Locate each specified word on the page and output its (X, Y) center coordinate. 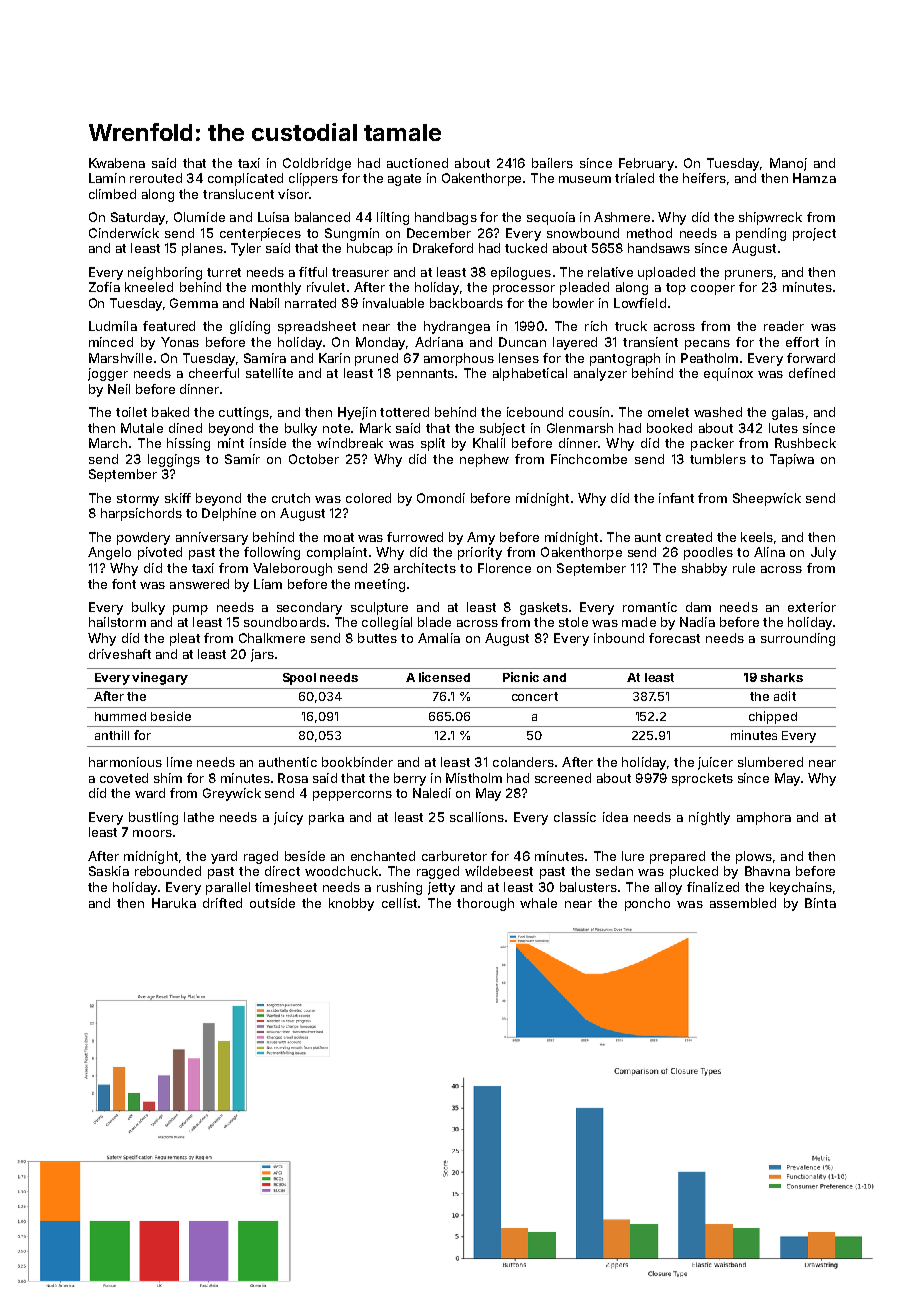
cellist (399, 903)
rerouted (156, 178)
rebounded (168, 871)
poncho (647, 904)
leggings (174, 460)
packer (712, 444)
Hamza (814, 178)
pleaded (584, 288)
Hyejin (357, 413)
